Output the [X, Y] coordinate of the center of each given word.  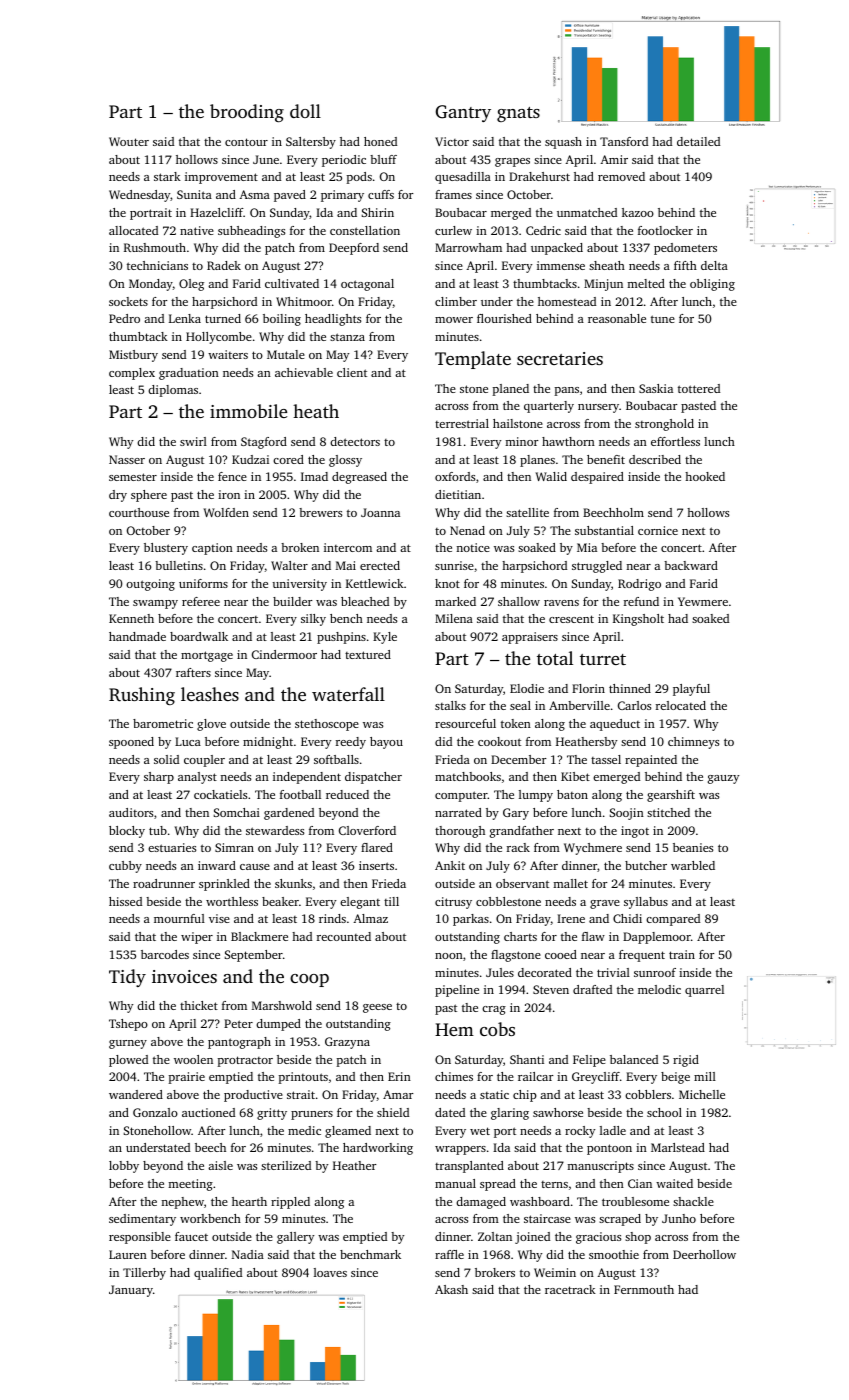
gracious [598, 1238]
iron [229, 494]
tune [663, 319]
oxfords [455, 476]
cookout [499, 741]
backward [691, 565]
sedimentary [142, 1220]
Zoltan [495, 1236]
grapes [512, 162]
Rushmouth [155, 247]
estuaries [172, 847]
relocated [681, 705]
